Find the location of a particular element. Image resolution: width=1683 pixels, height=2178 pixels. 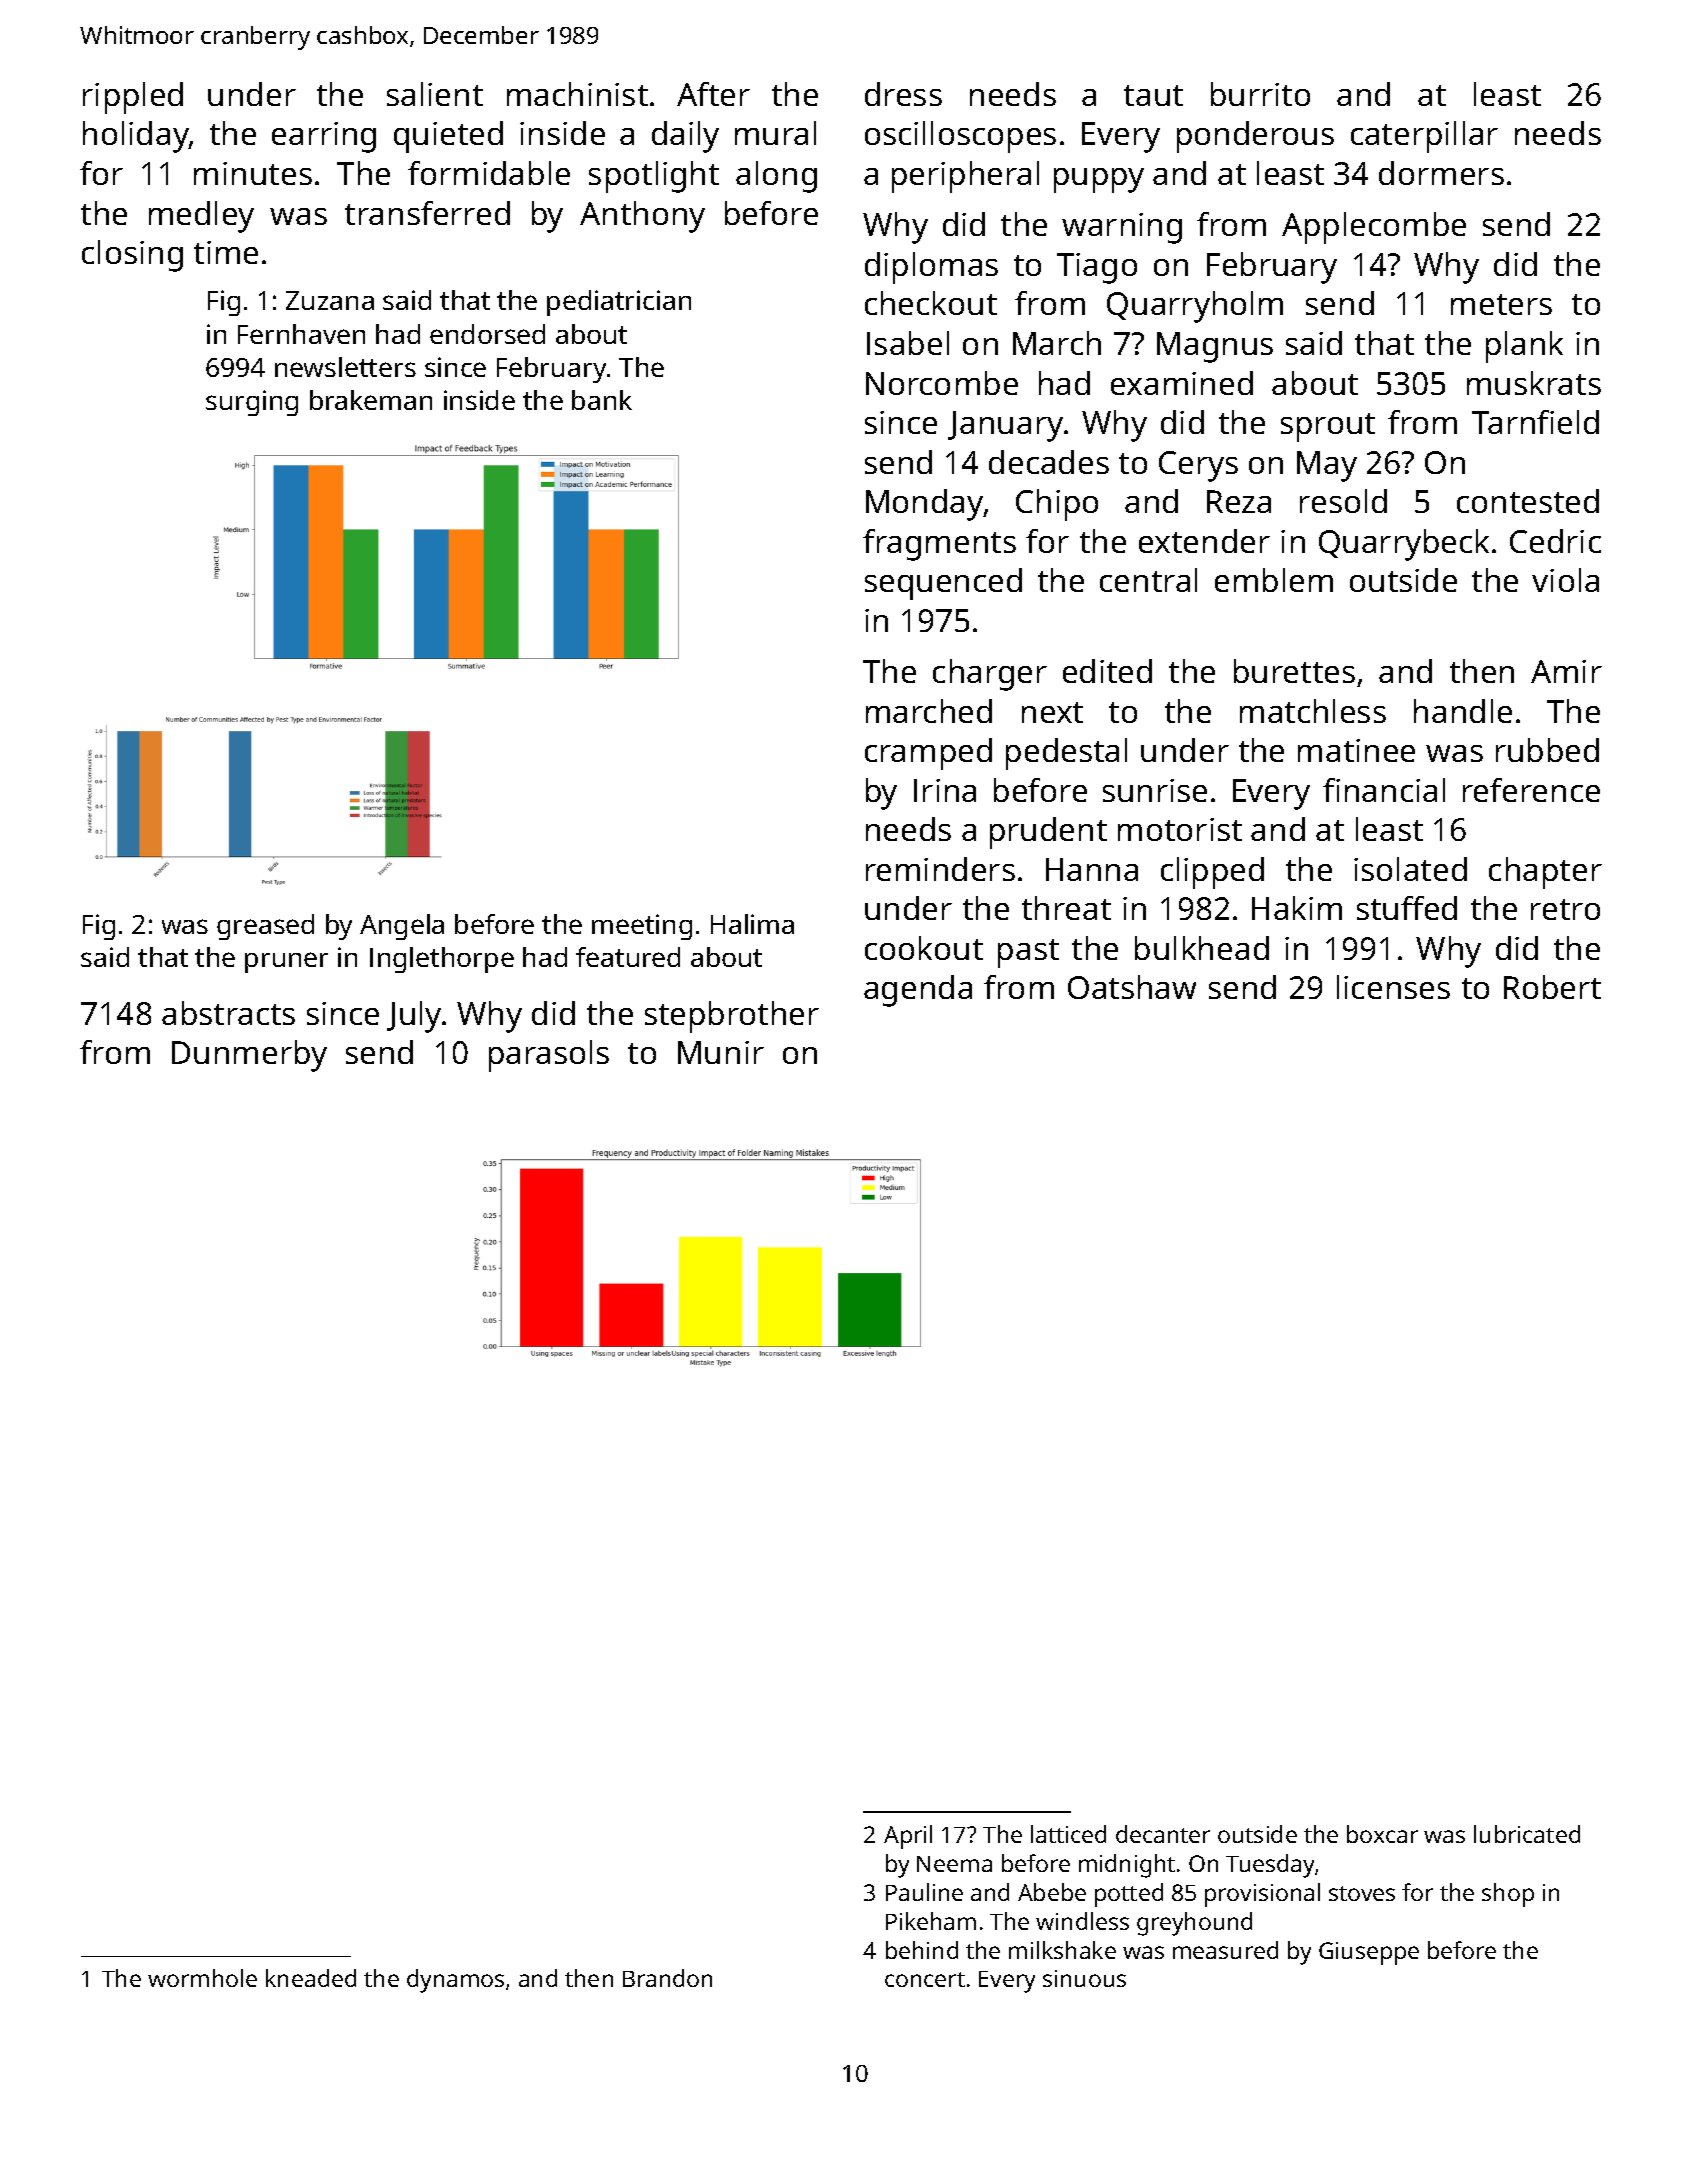

Dunmerby is located at coordinates (249, 1056).
